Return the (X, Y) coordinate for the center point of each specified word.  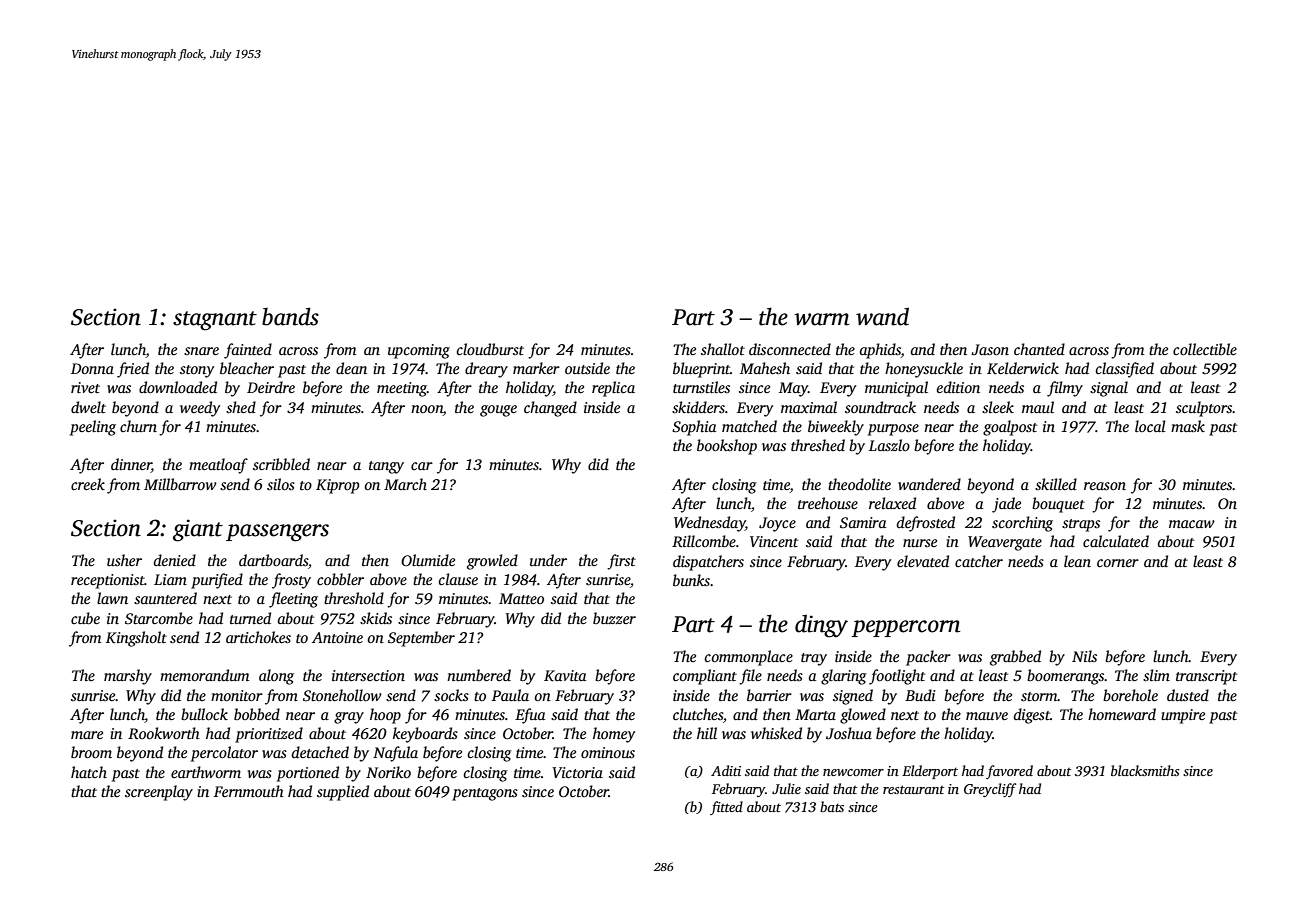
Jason (990, 350)
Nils (1084, 656)
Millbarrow (180, 484)
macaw (1192, 524)
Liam (170, 579)
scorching (1022, 524)
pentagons (485, 794)
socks (451, 695)
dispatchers (708, 563)
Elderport (930, 772)
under (548, 560)
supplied (343, 793)
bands (290, 316)
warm (821, 319)
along (276, 677)
